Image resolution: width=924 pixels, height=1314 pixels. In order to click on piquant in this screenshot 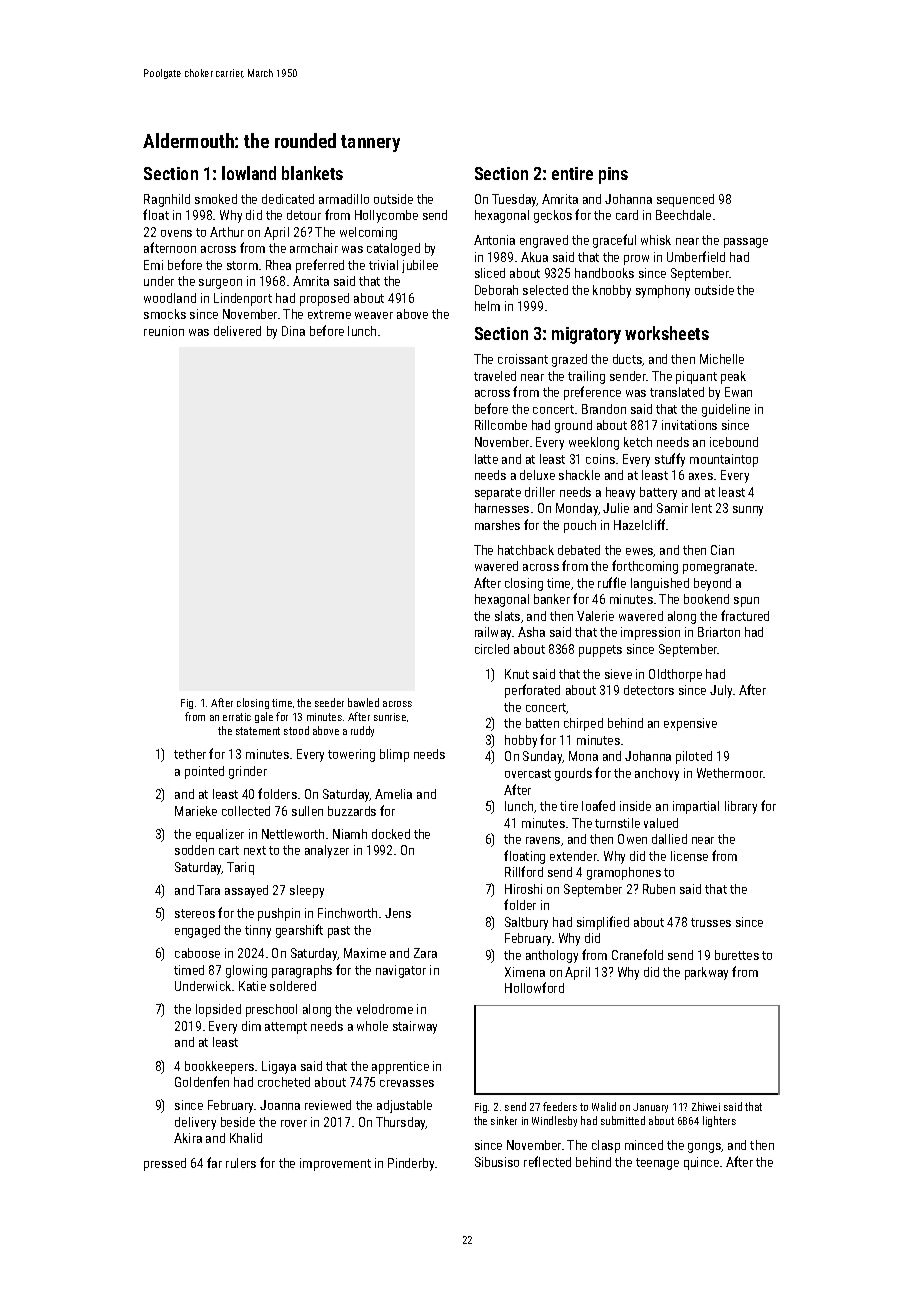, I will do `click(696, 377)`.
